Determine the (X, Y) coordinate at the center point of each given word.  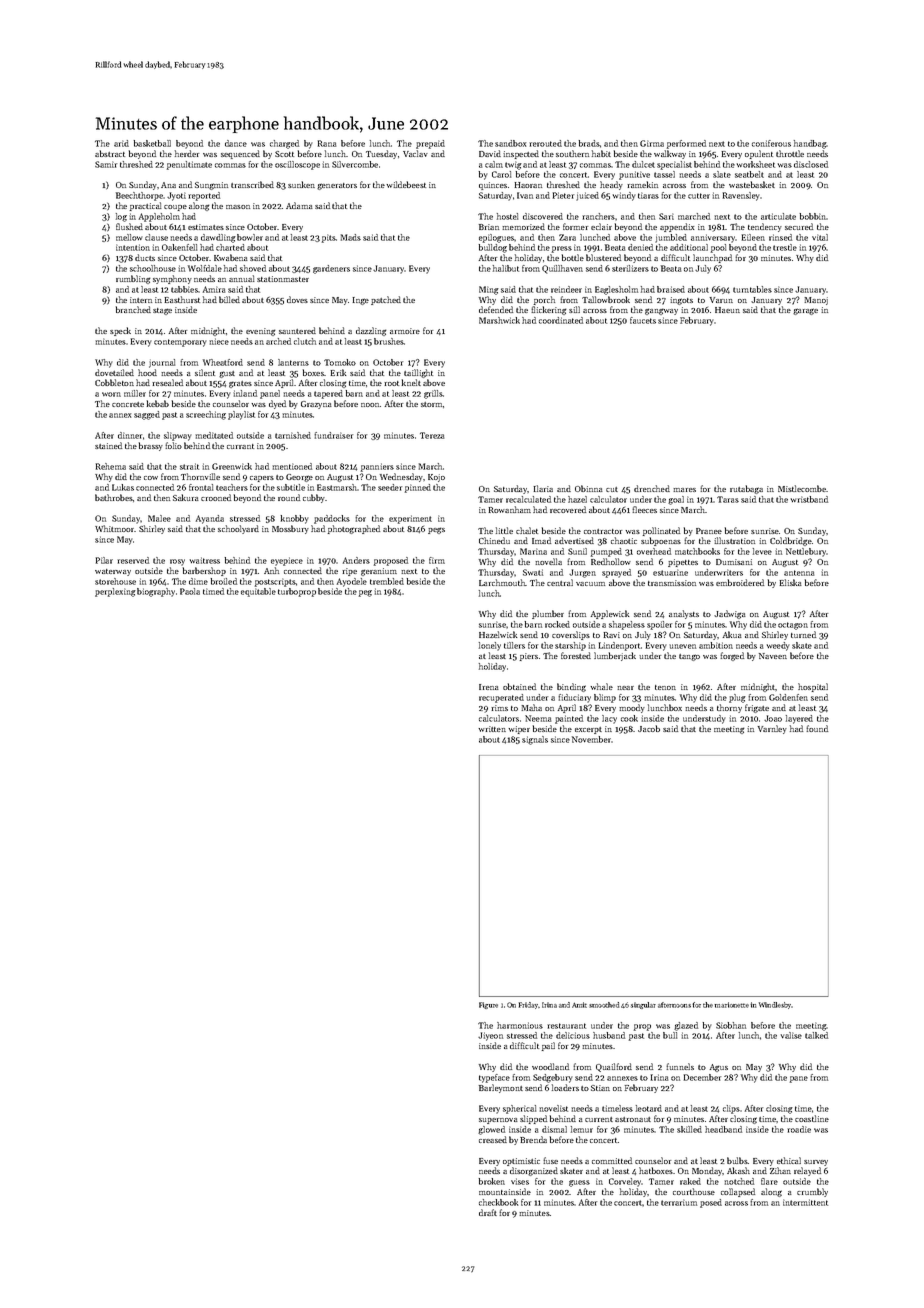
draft (488, 1212)
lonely (490, 646)
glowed (491, 1130)
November (591, 739)
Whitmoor (114, 528)
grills (433, 394)
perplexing (115, 592)
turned (803, 634)
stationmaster (283, 279)
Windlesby (775, 1005)
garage (805, 311)
